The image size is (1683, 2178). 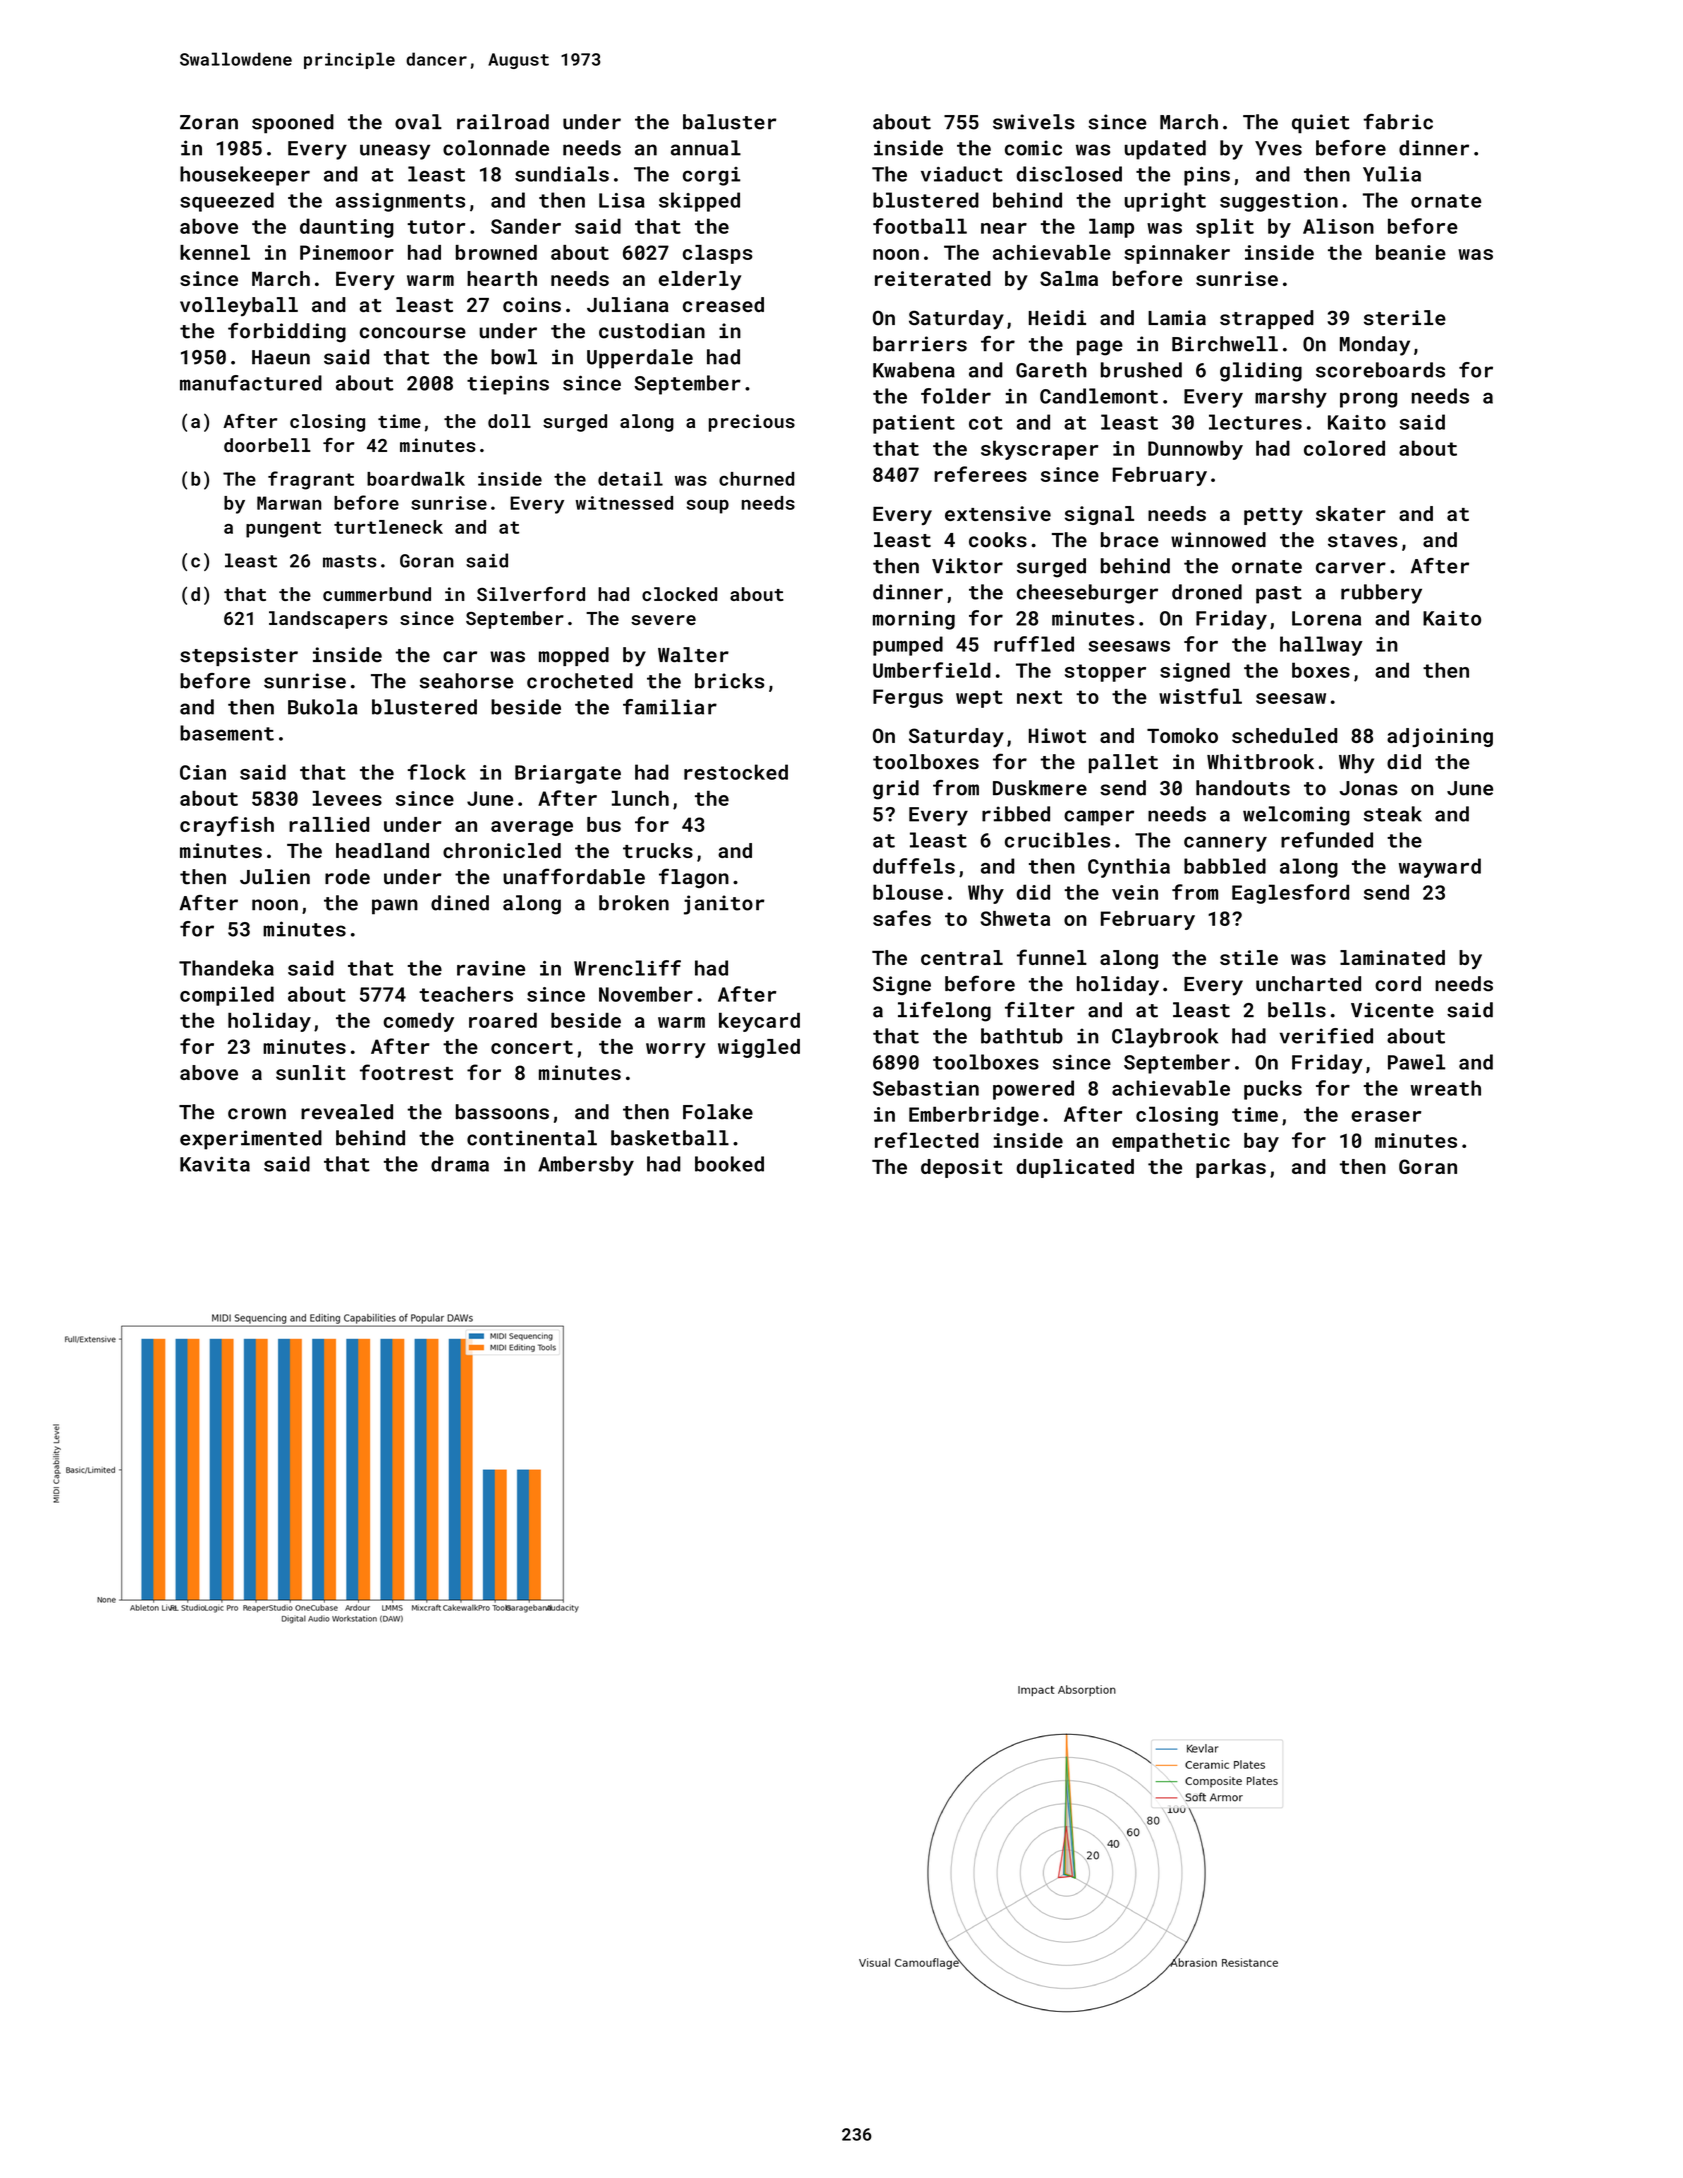 What do you see at coordinates (227, 996) in the screenshot?
I see `compiled` at bounding box center [227, 996].
